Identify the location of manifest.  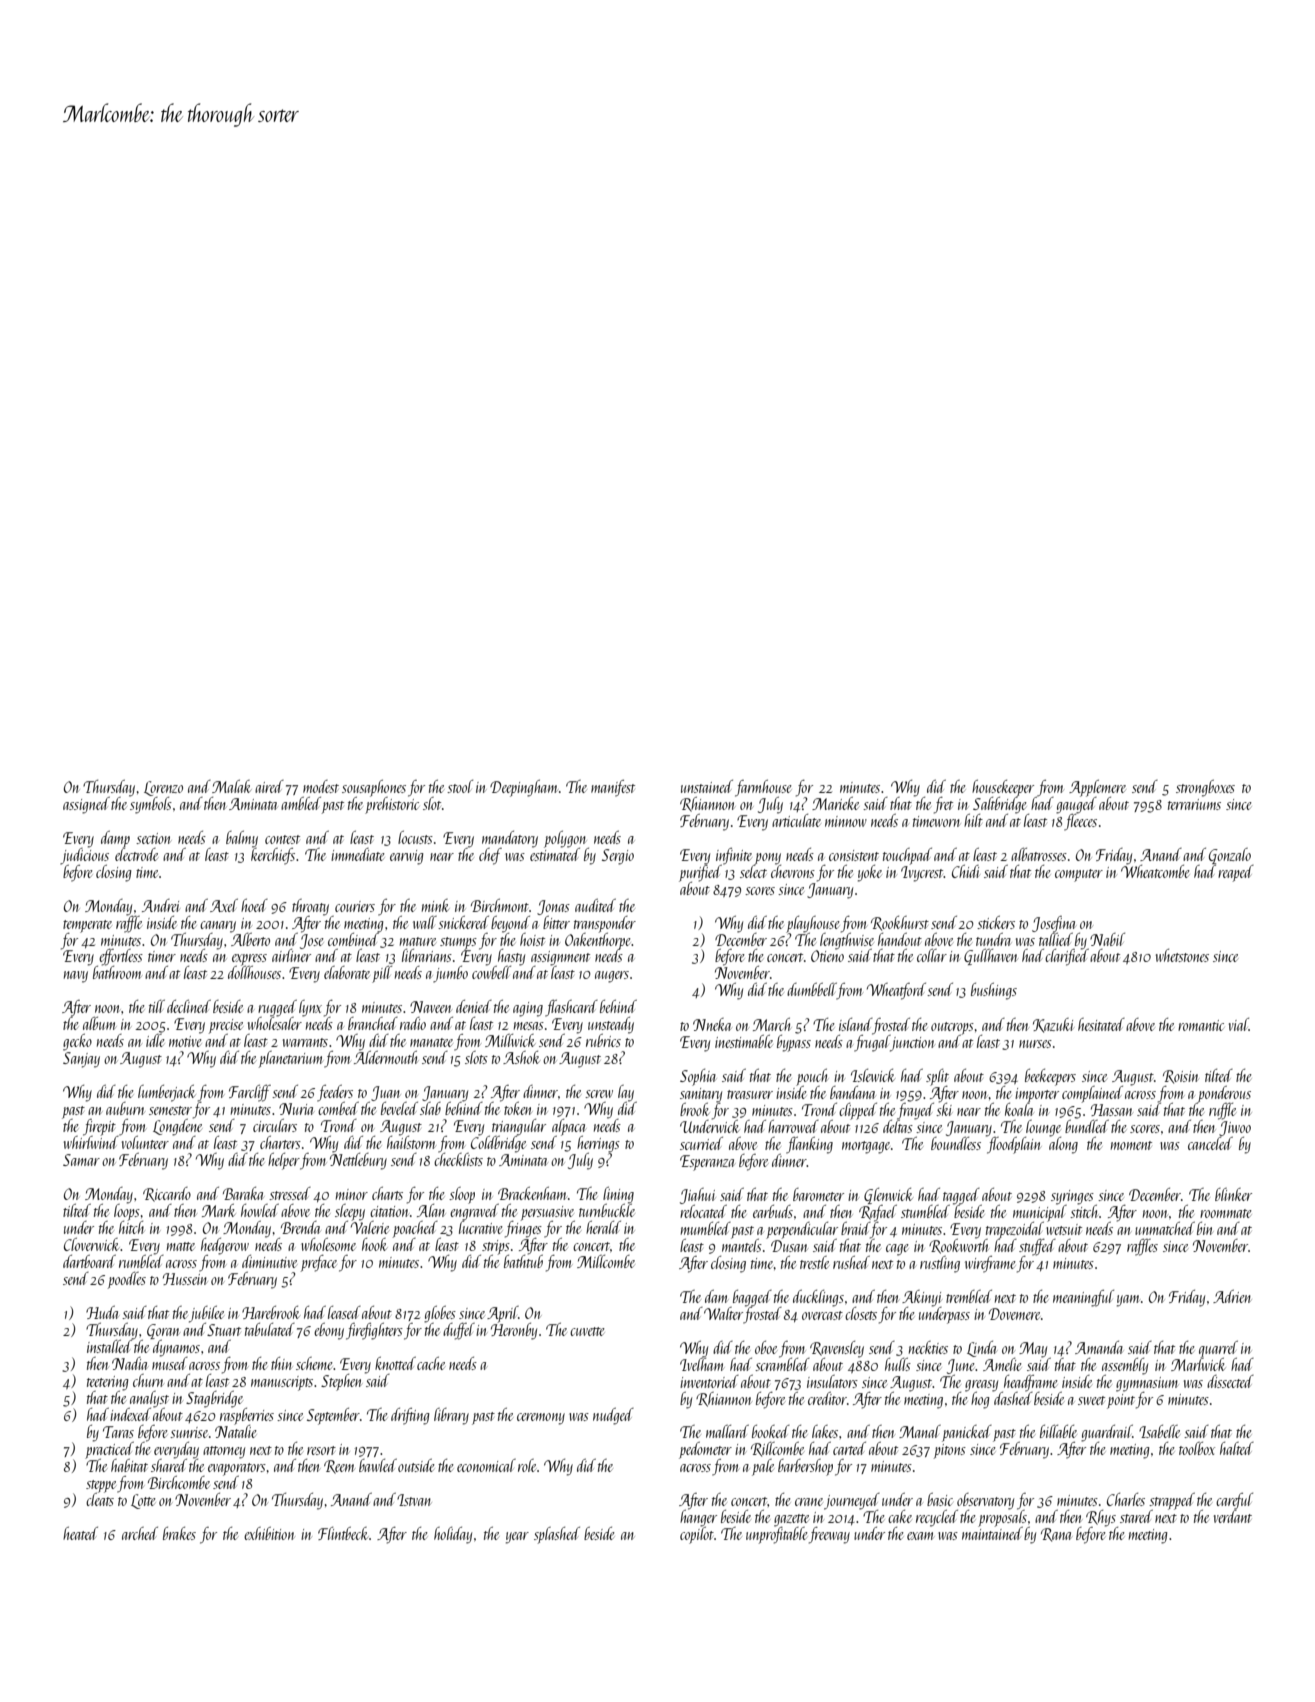
(613, 788).
